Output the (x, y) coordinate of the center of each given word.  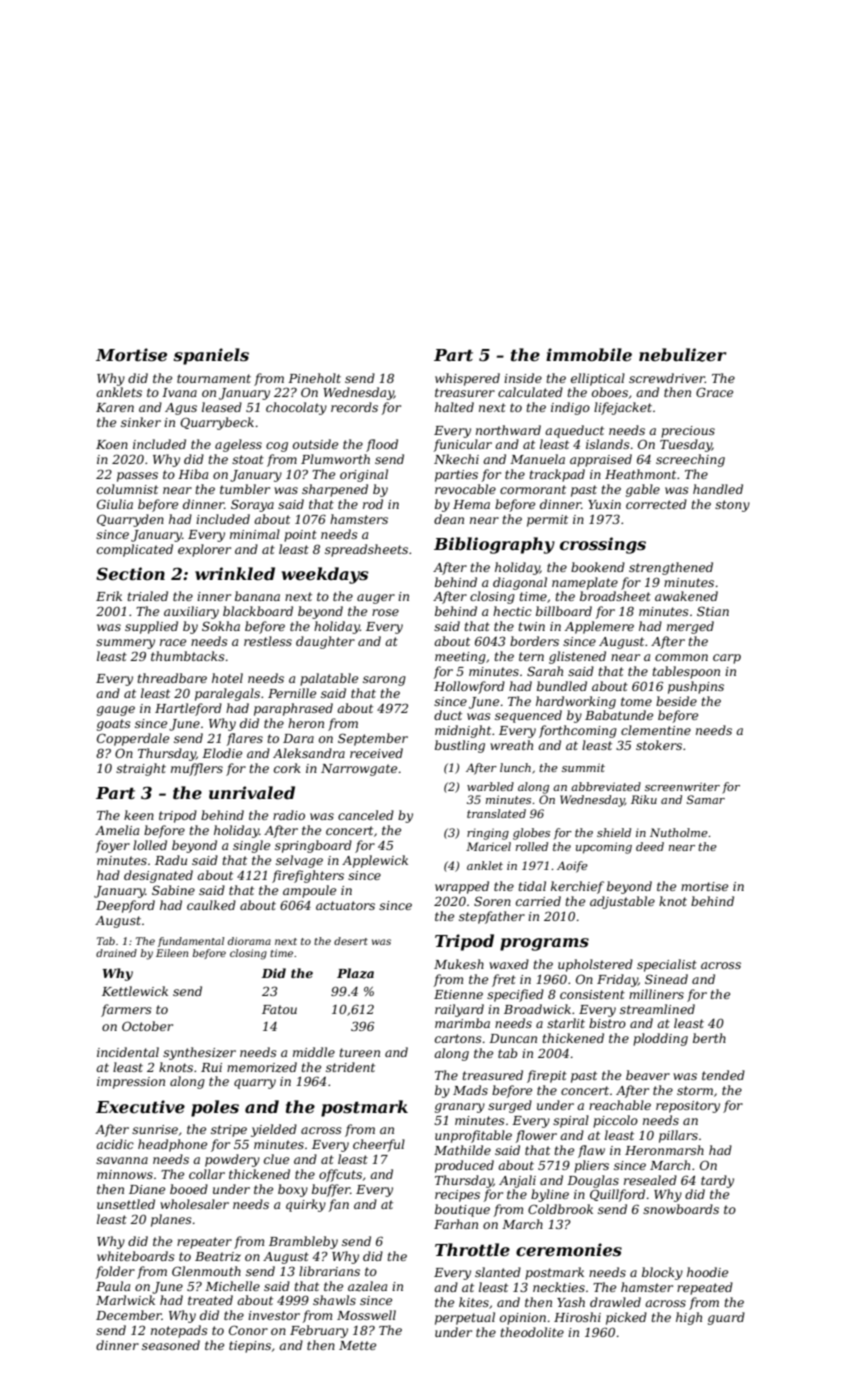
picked (626, 1318)
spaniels (211, 356)
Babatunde (619, 715)
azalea (367, 1286)
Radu (171, 860)
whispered (467, 379)
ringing (488, 834)
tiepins (250, 1347)
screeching (690, 460)
